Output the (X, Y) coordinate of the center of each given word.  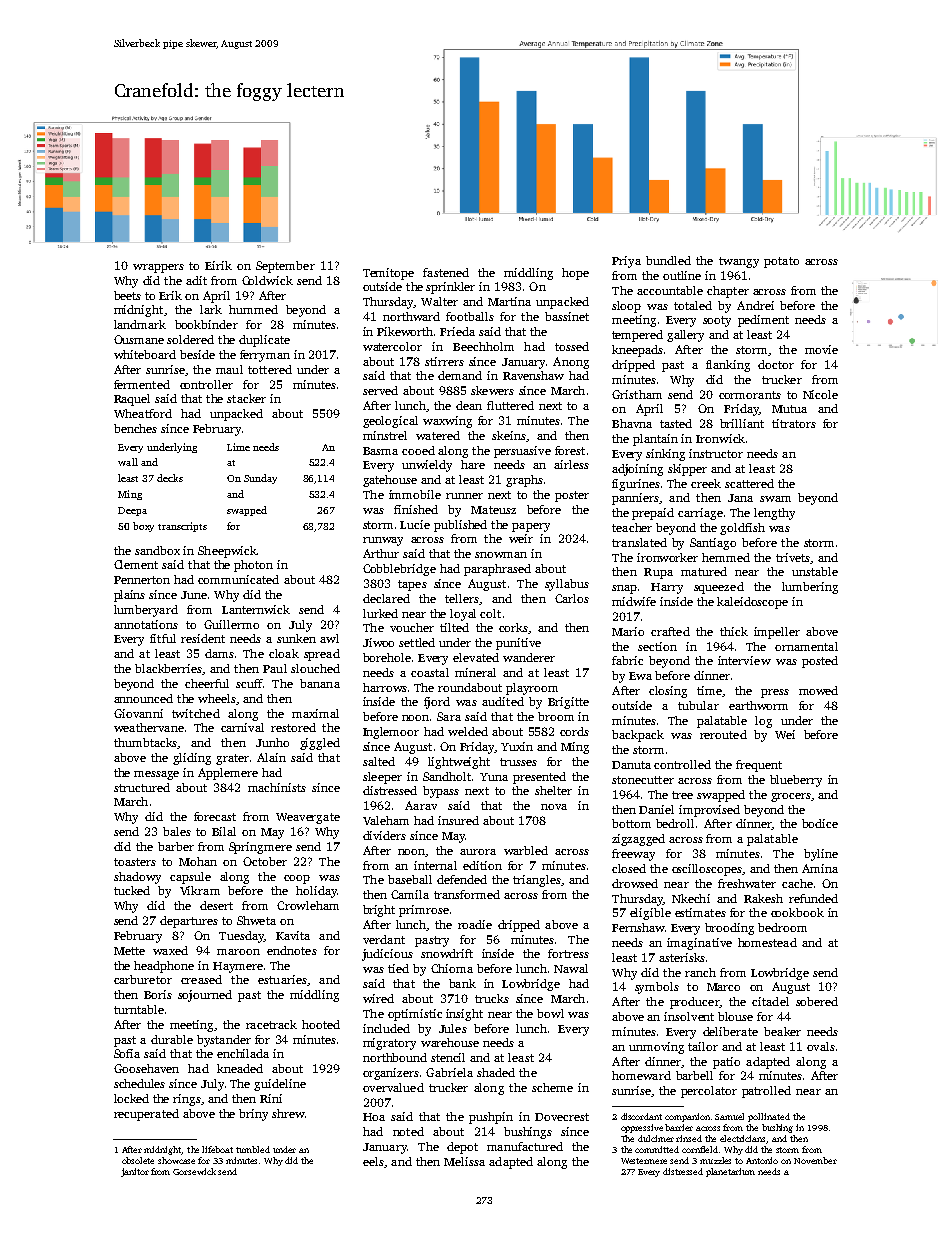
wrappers (158, 268)
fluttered (510, 405)
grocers (791, 797)
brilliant (742, 423)
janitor (135, 1172)
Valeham (386, 820)
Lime (238, 447)
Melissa (464, 1161)
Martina (509, 301)
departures (189, 922)
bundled (668, 260)
